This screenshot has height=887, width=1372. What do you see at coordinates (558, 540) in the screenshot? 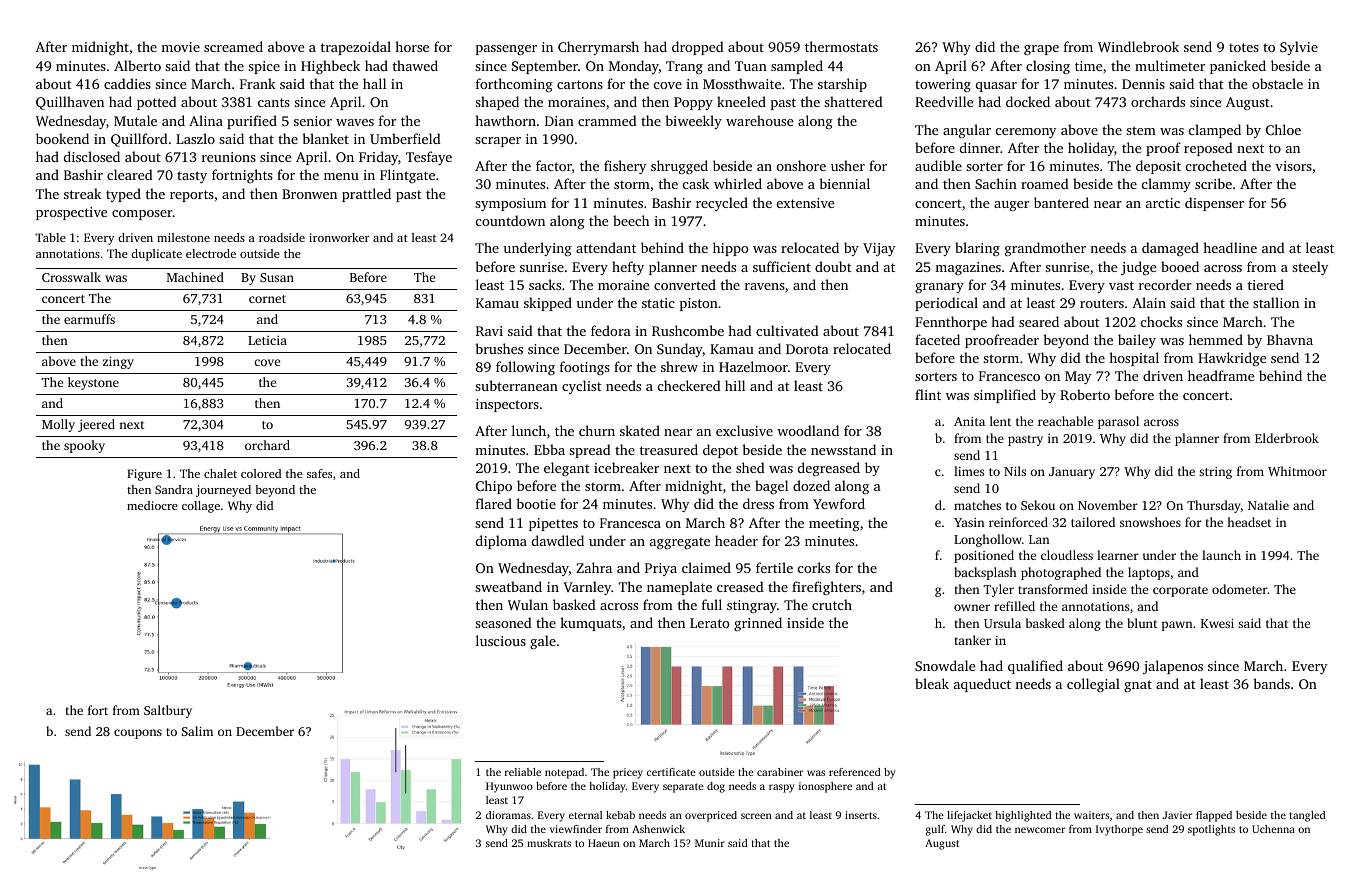
I see `dawdled` at bounding box center [558, 540].
